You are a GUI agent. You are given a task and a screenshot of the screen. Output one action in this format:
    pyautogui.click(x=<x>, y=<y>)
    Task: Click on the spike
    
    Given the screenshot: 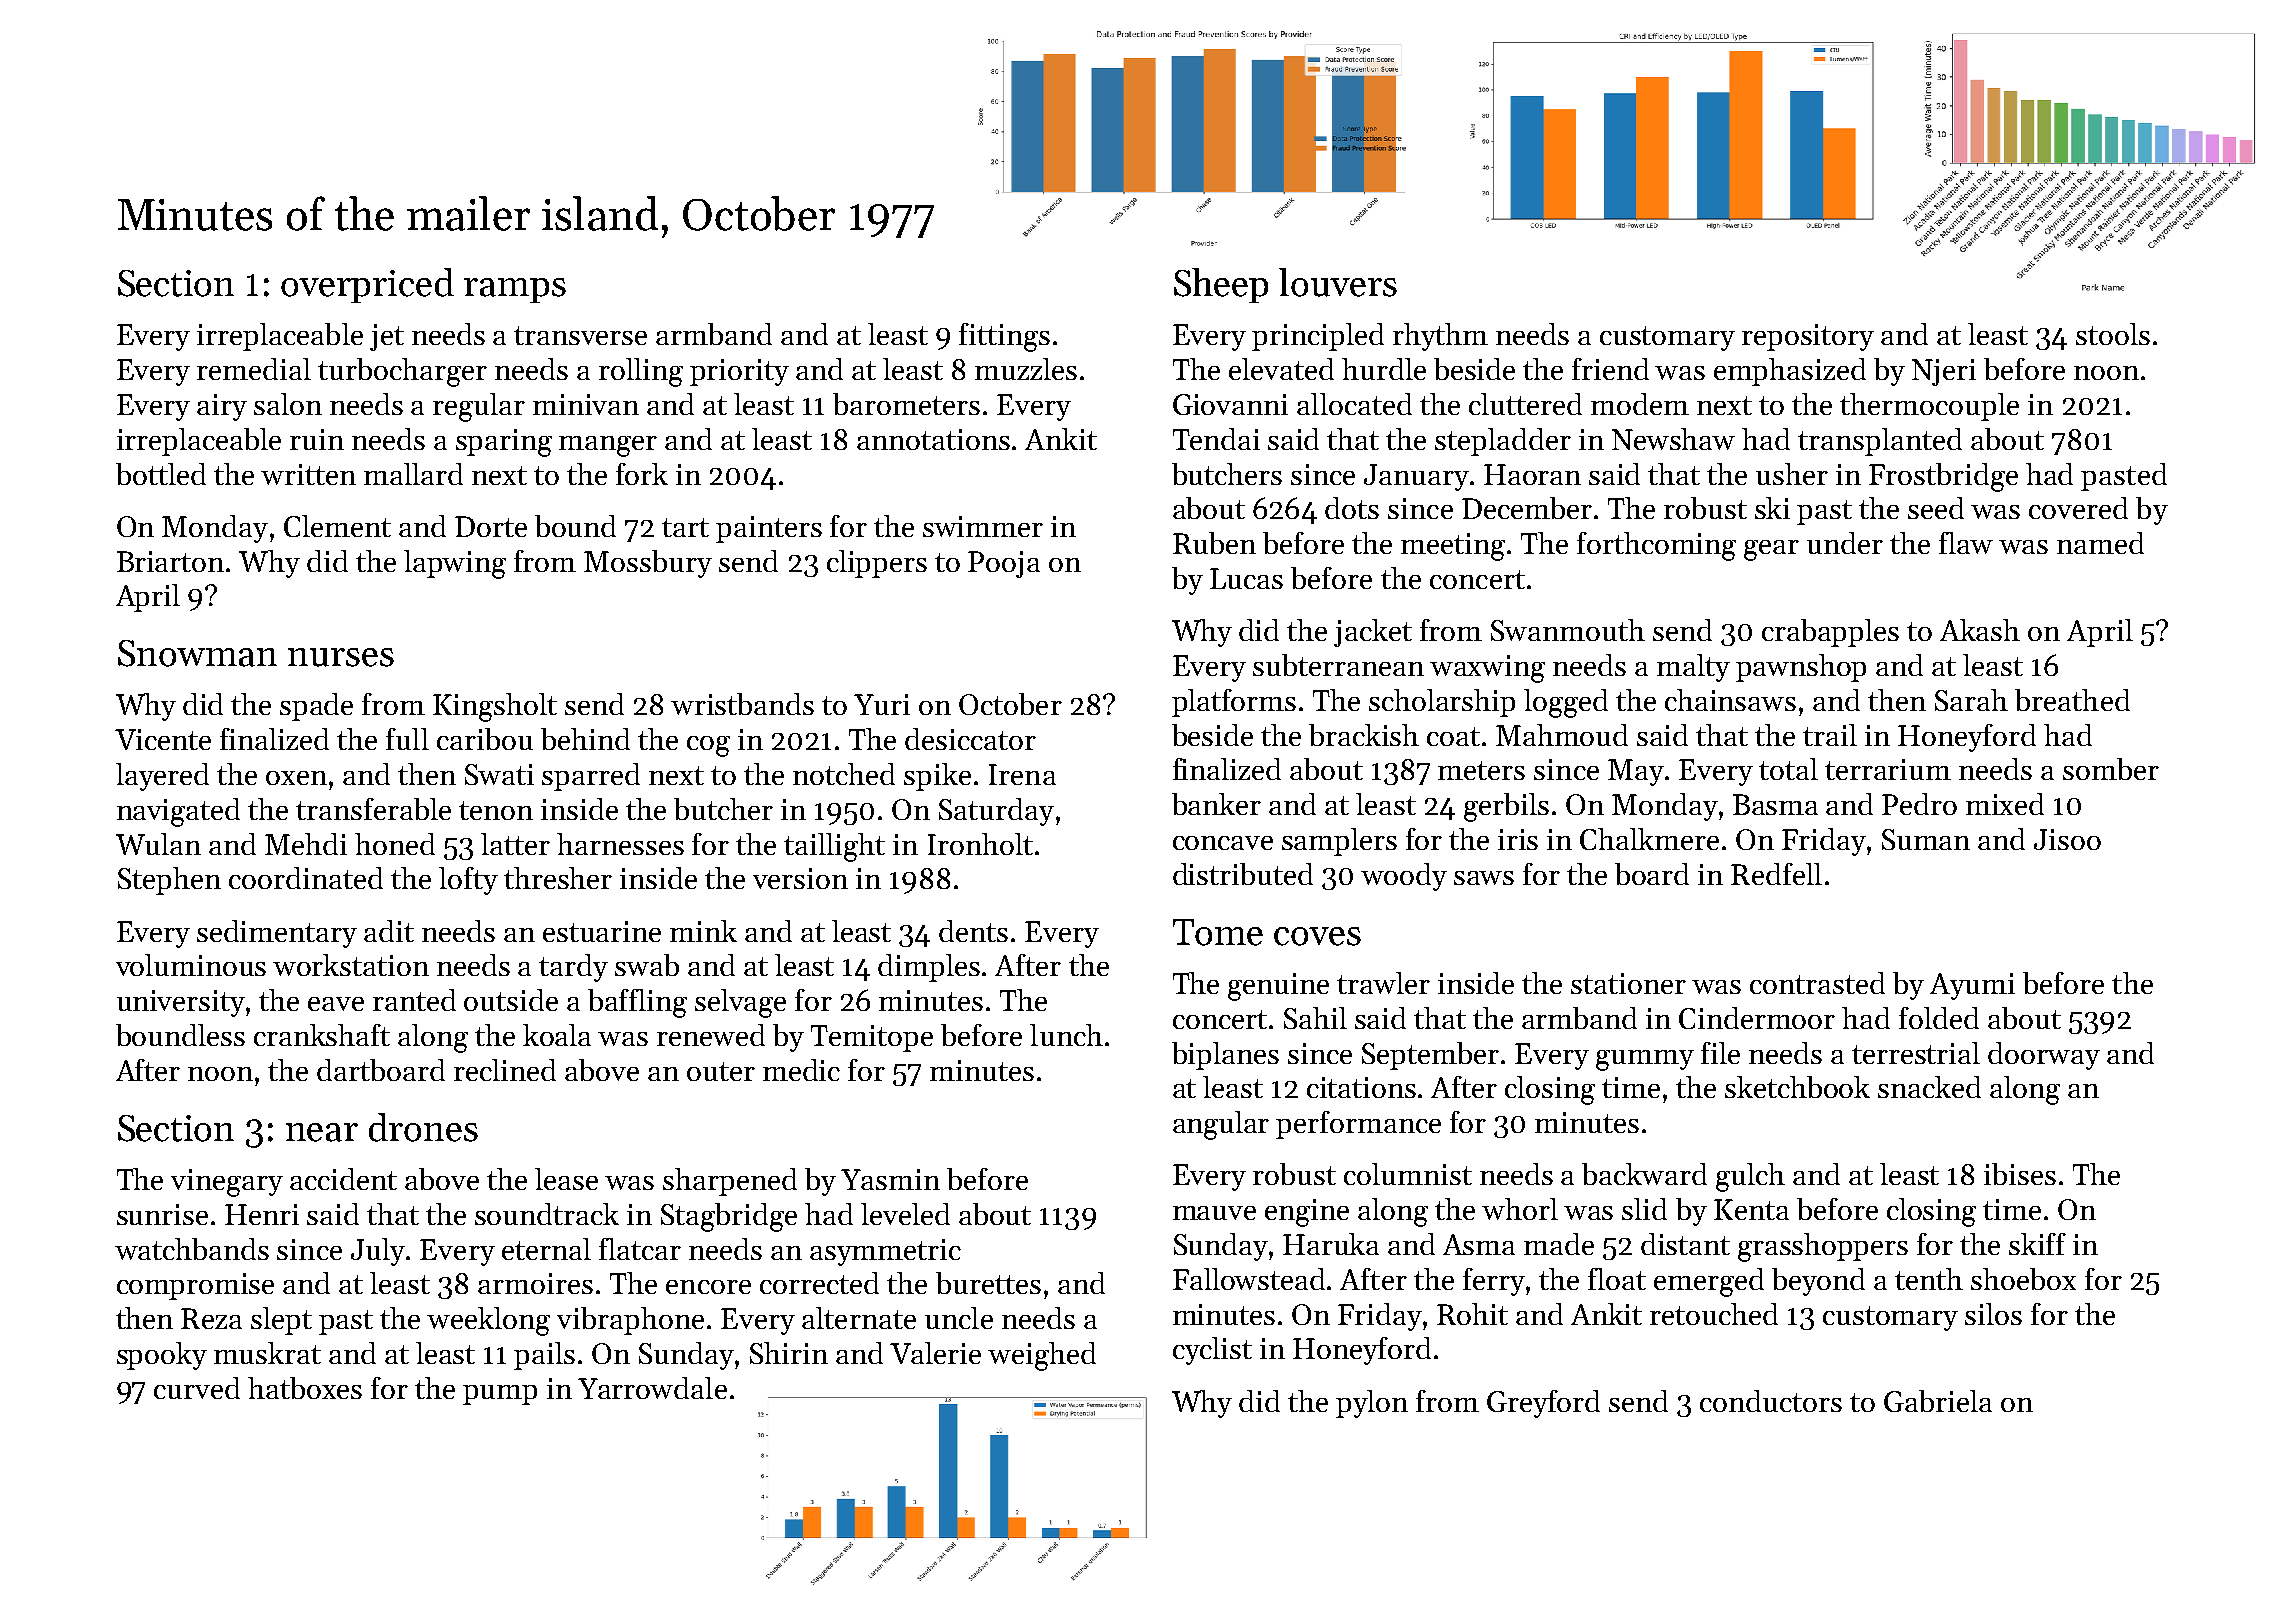 What is the action you would take?
    pyautogui.click(x=937, y=777)
